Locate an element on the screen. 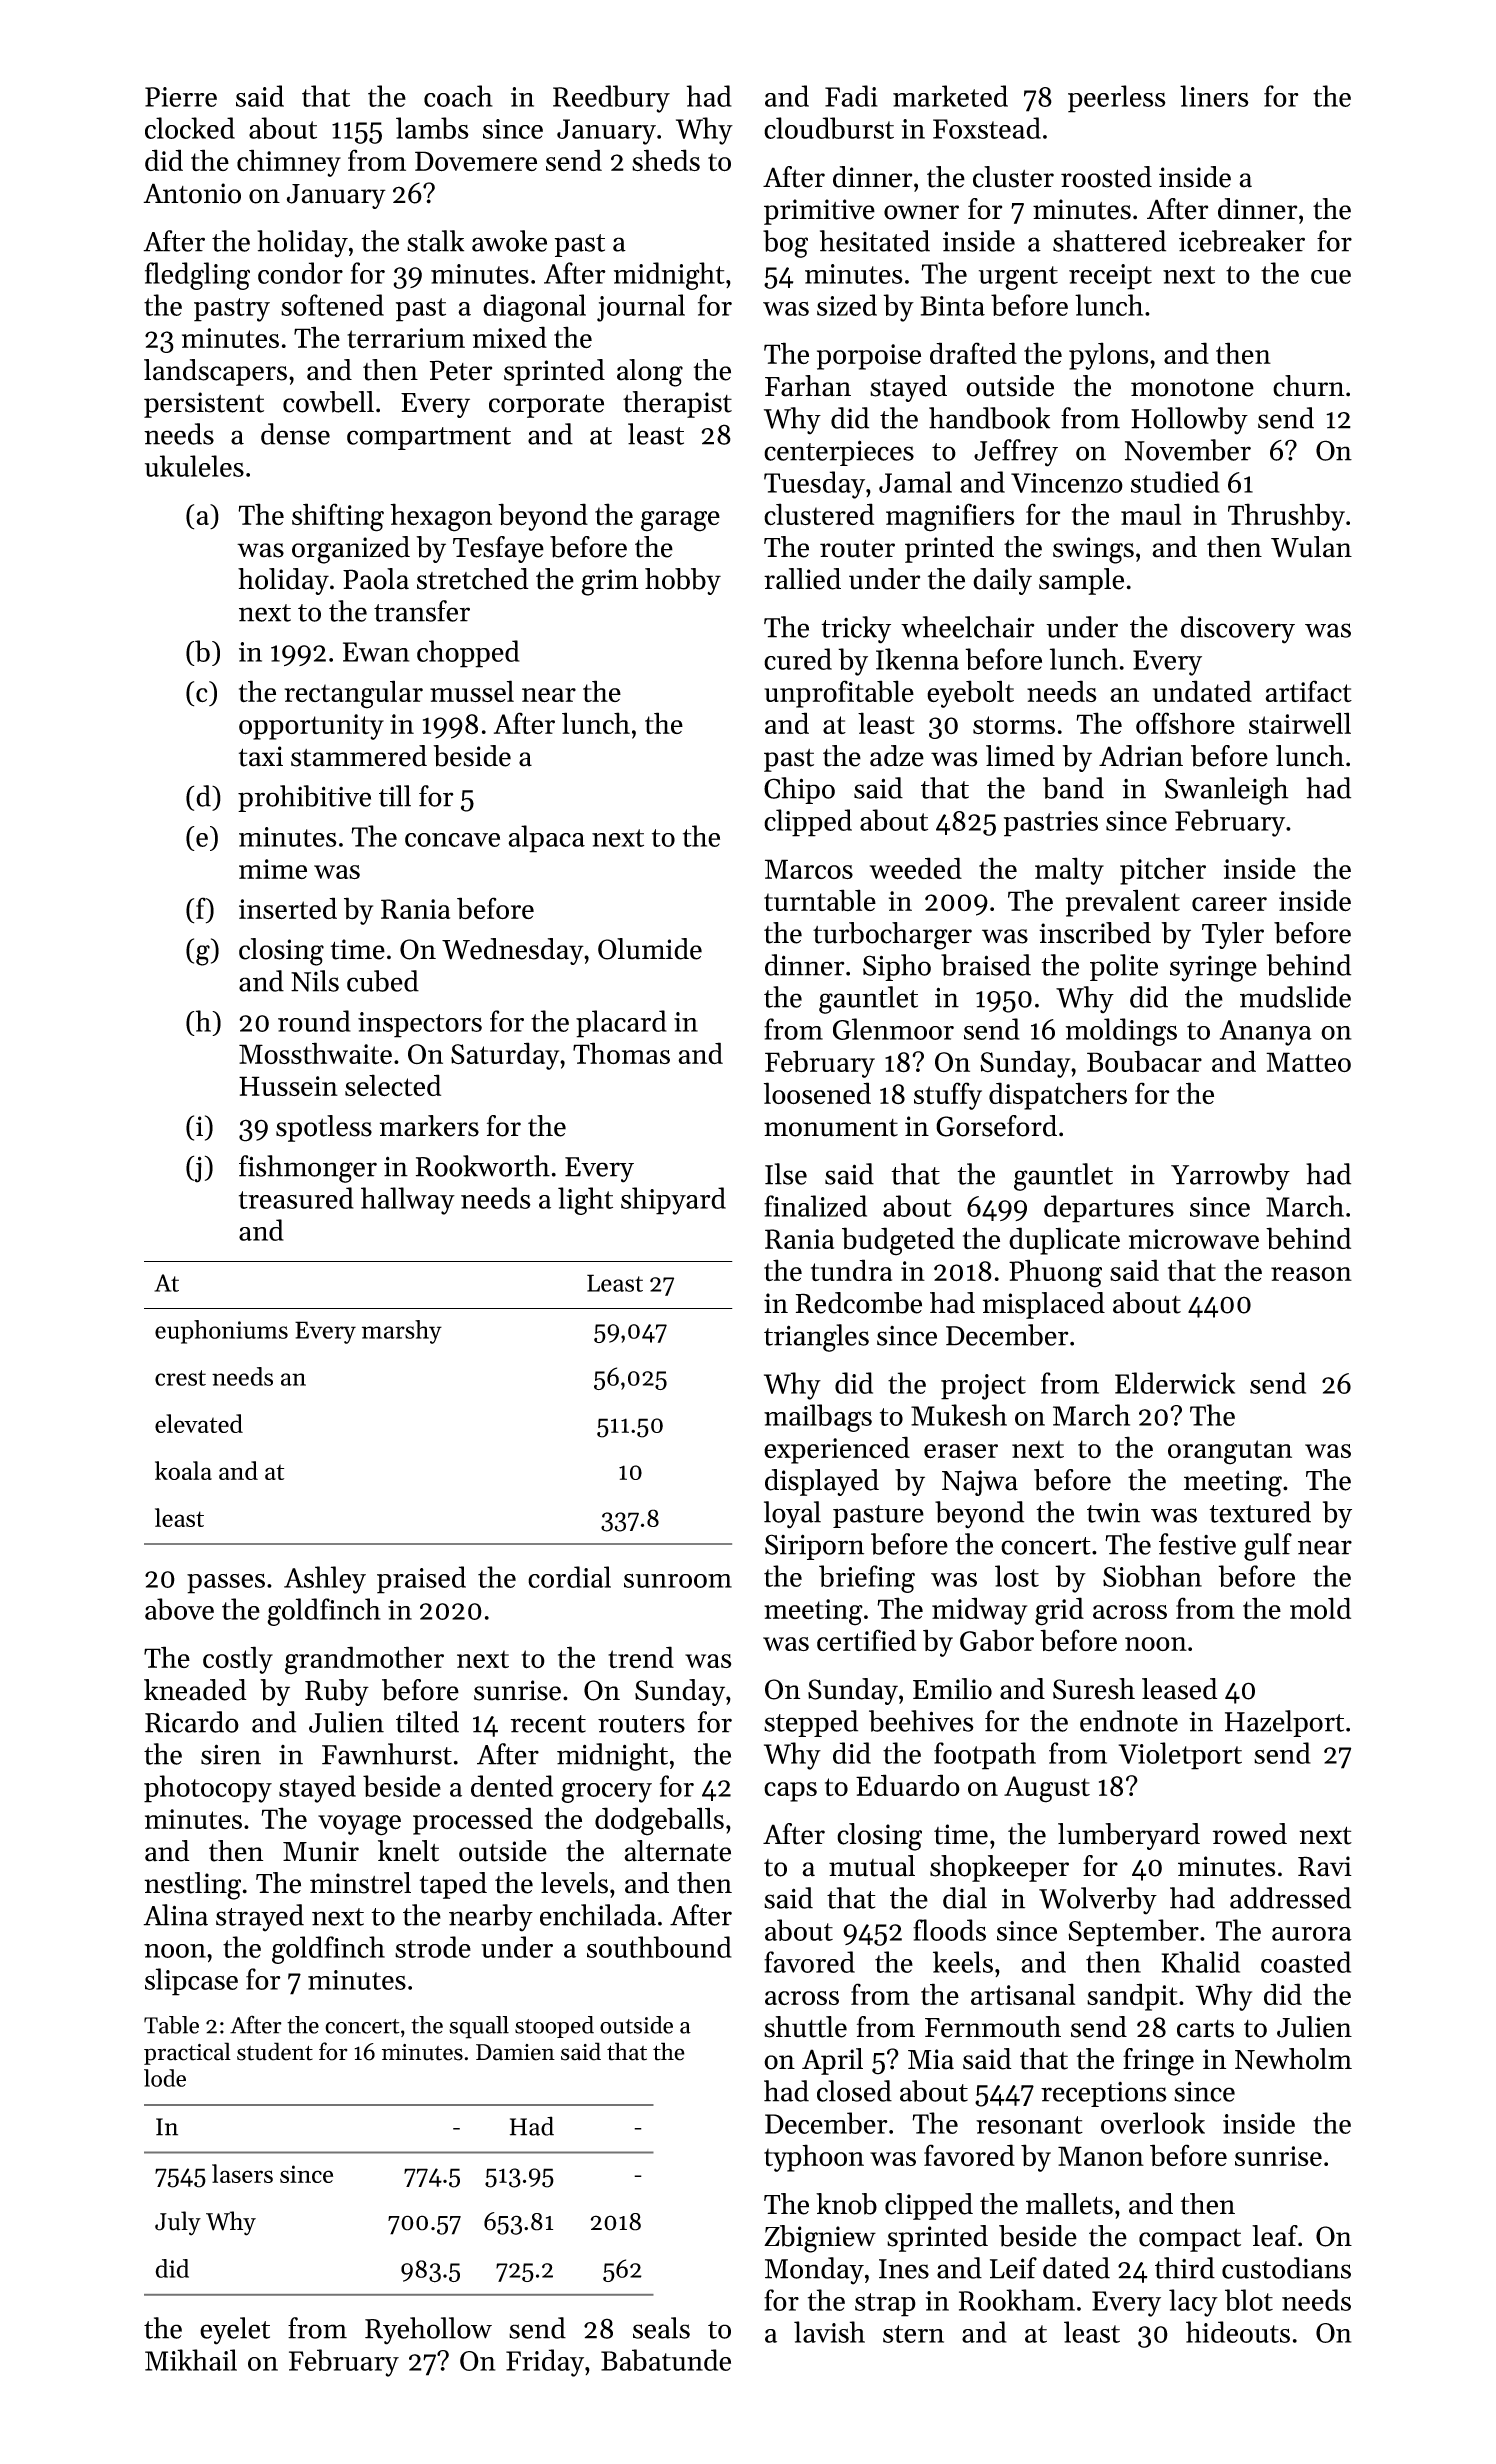 Image resolution: width=1496 pixels, height=2464 pixels. Siriporn is located at coordinates (814, 1547).
